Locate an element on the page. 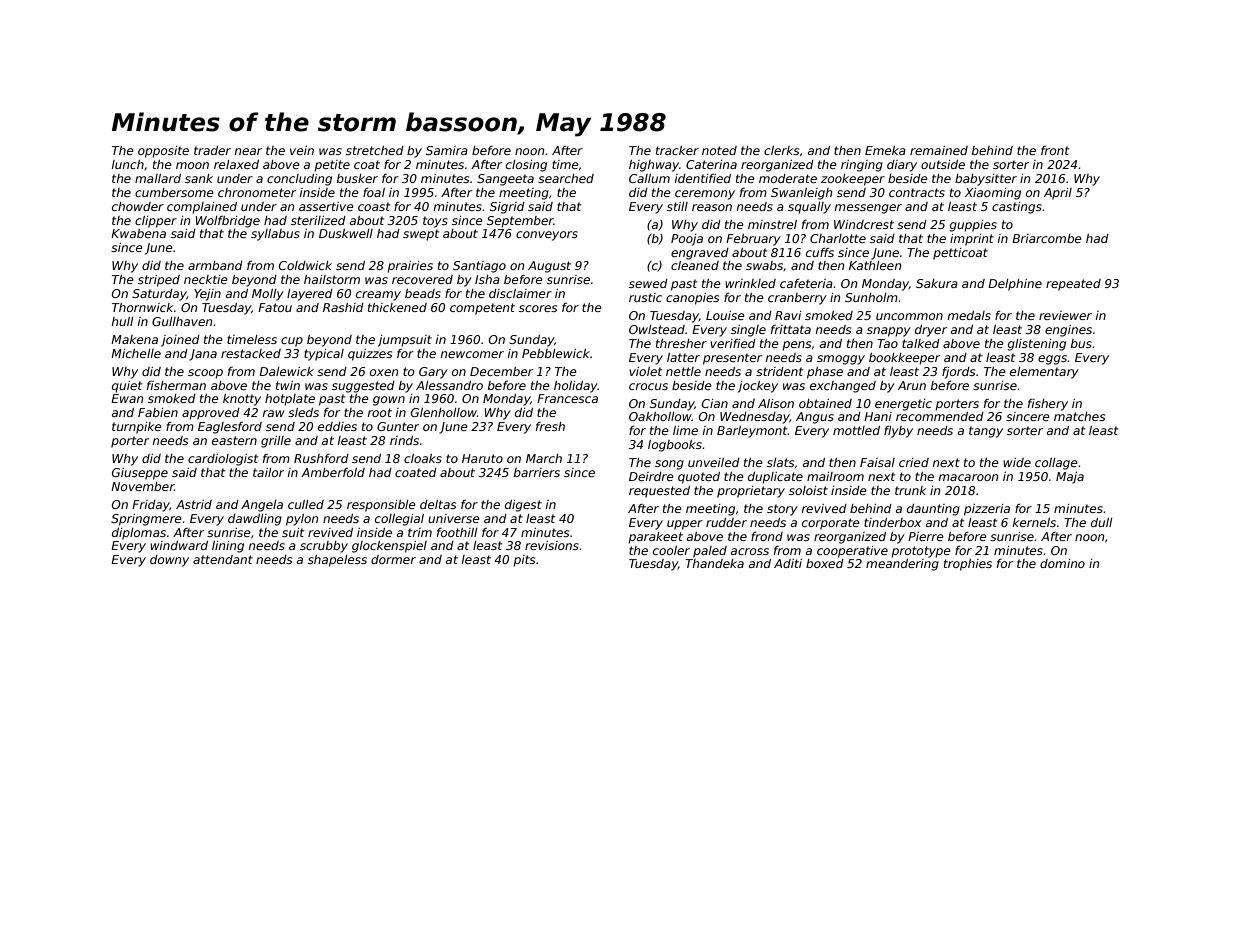 The image size is (1233, 952). front is located at coordinates (1055, 150).
